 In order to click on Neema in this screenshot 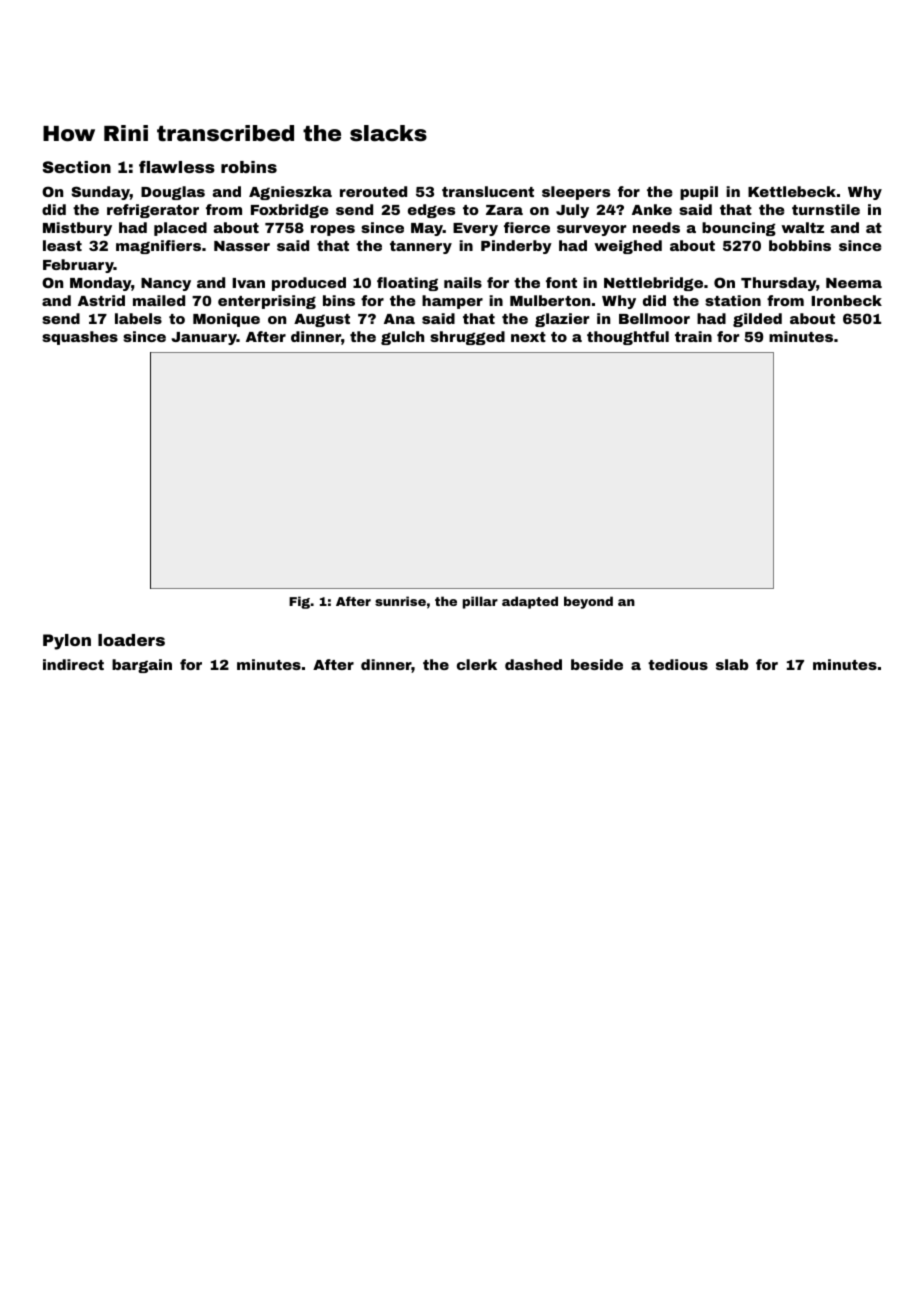, I will do `click(854, 283)`.
